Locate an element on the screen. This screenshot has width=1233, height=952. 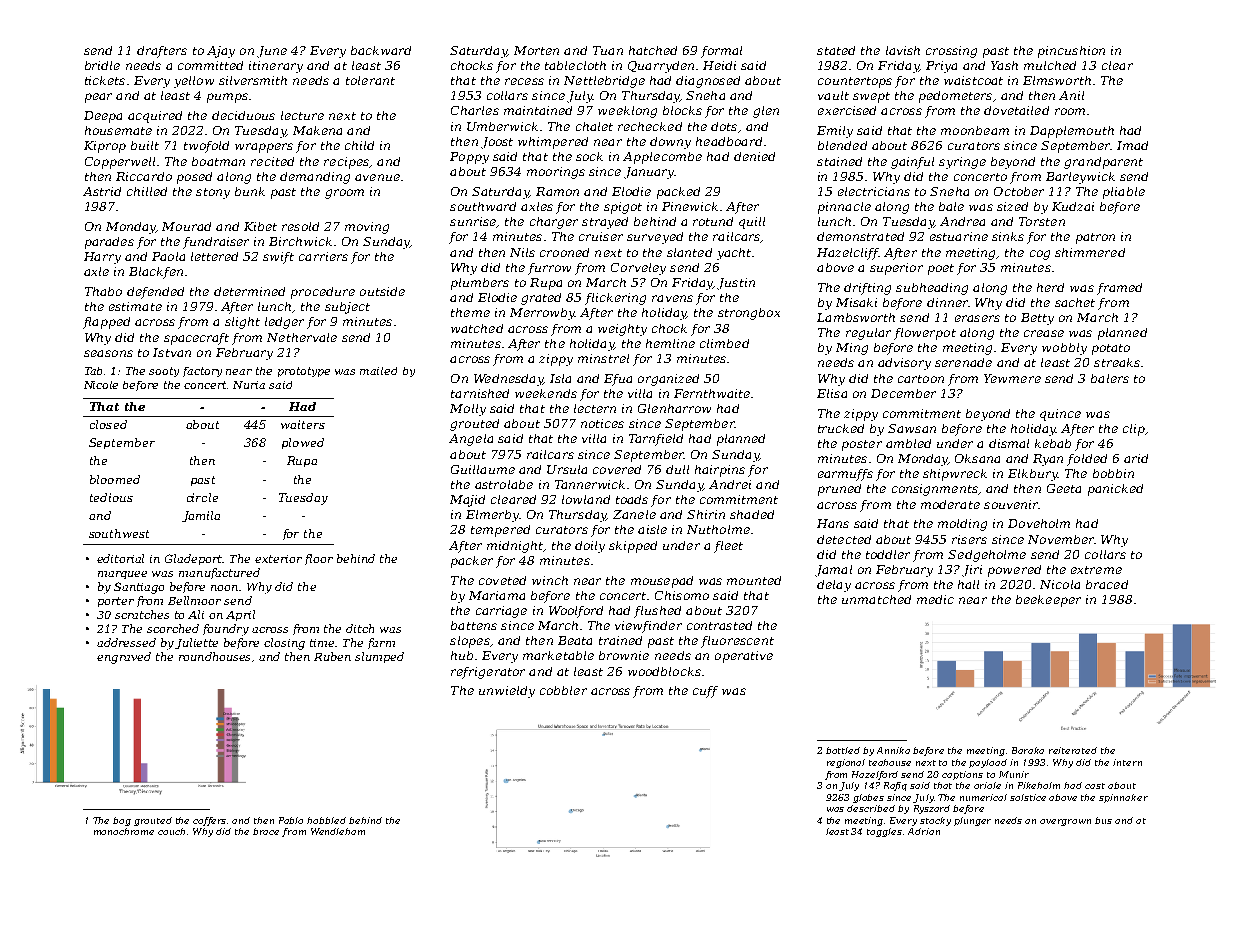
Astrid is located at coordinates (102, 191).
